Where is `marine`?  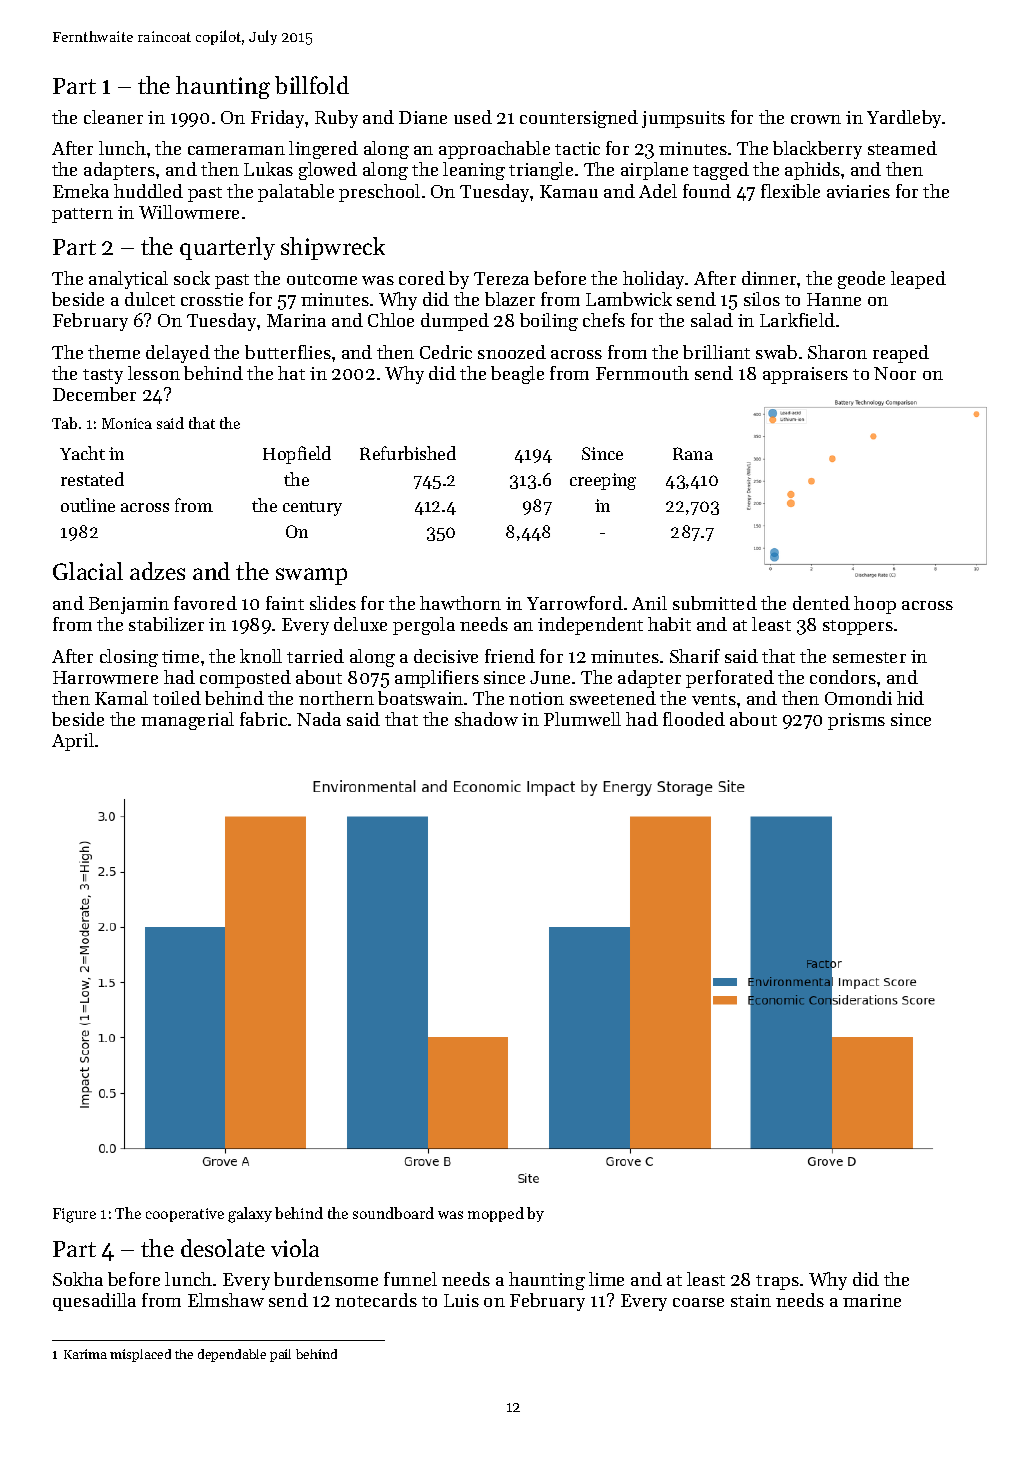 marine is located at coordinates (872, 1300).
